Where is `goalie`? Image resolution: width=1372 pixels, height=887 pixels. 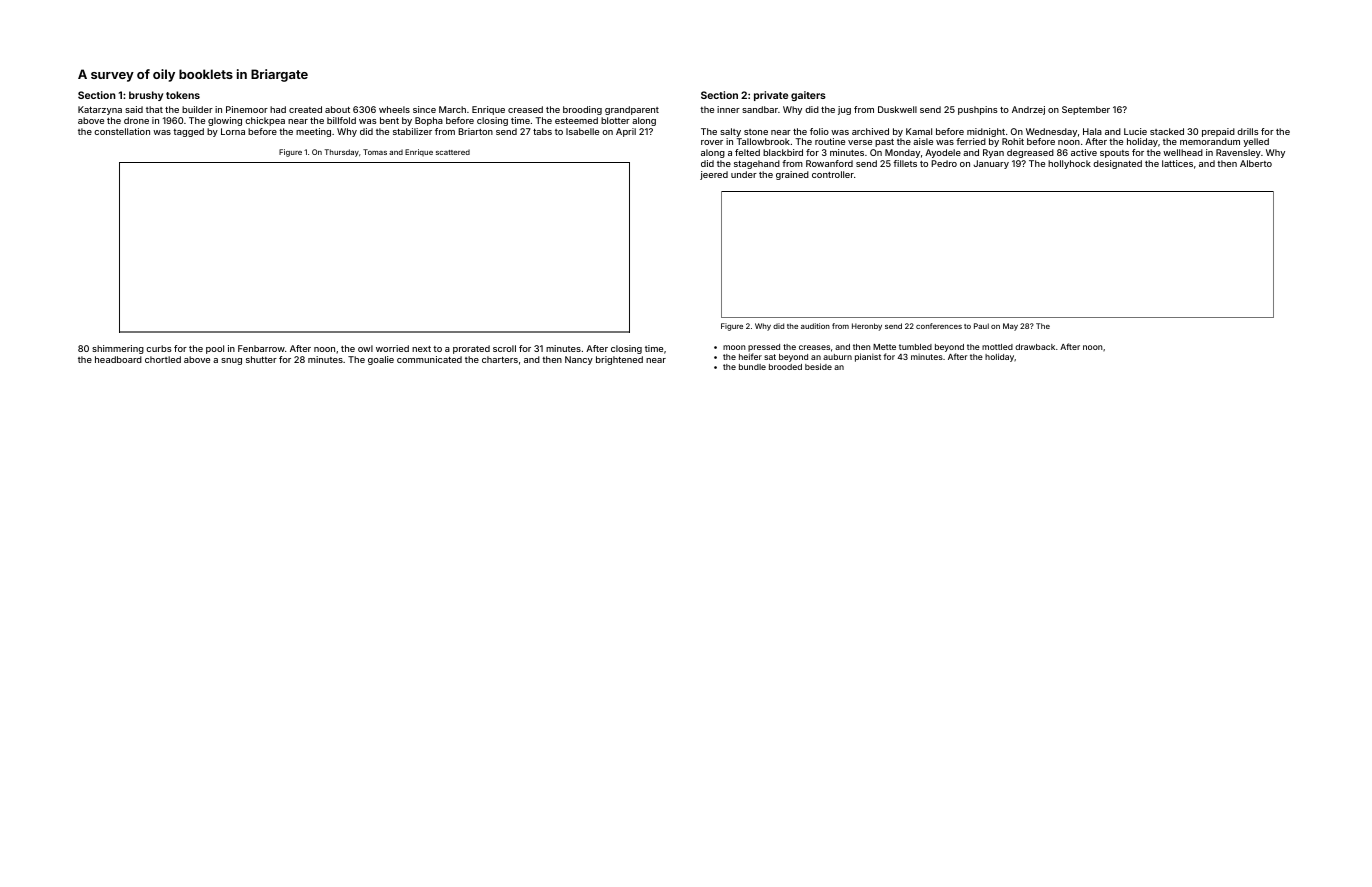
goalie is located at coordinates (381, 360).
